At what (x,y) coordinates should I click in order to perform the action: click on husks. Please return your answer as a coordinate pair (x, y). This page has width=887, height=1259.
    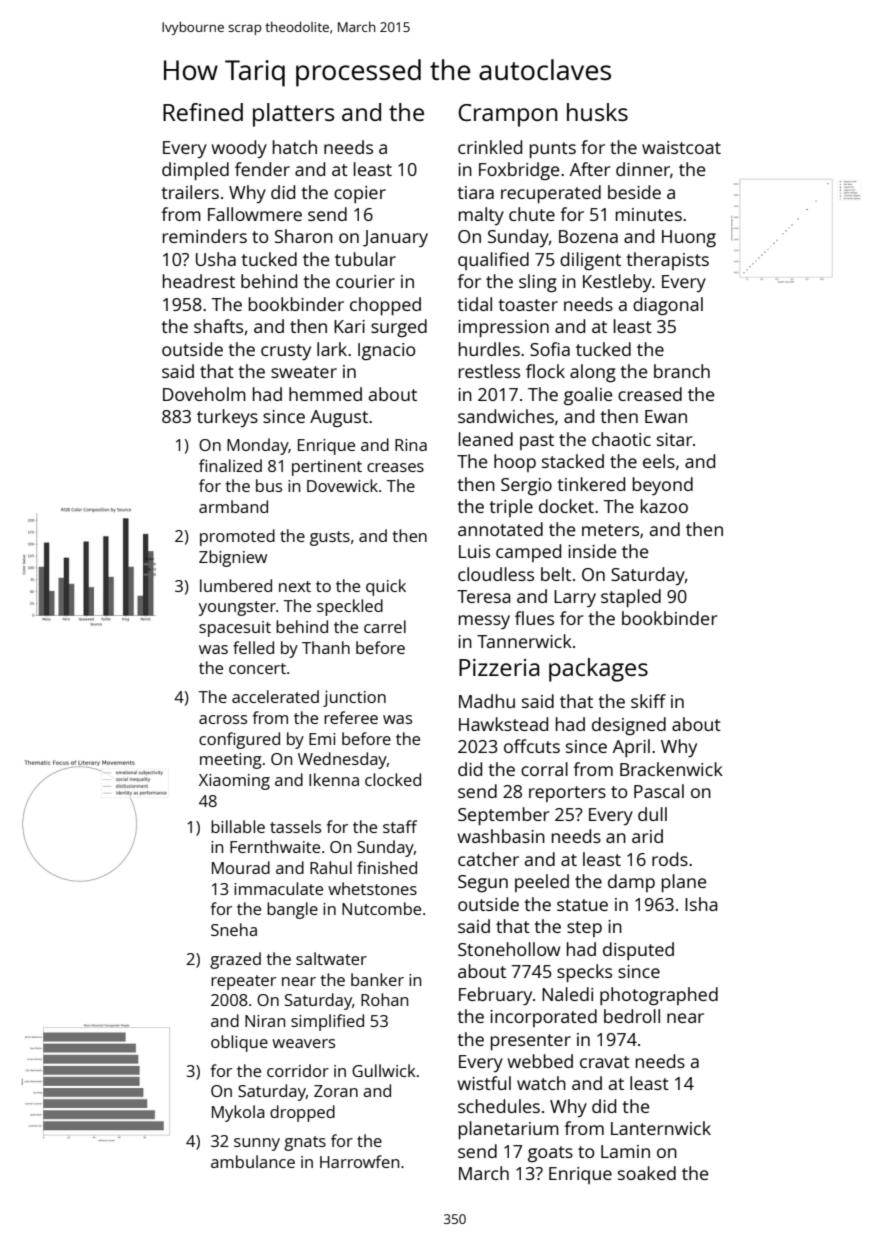
    Looking at the image, I should click on (597, 112).
